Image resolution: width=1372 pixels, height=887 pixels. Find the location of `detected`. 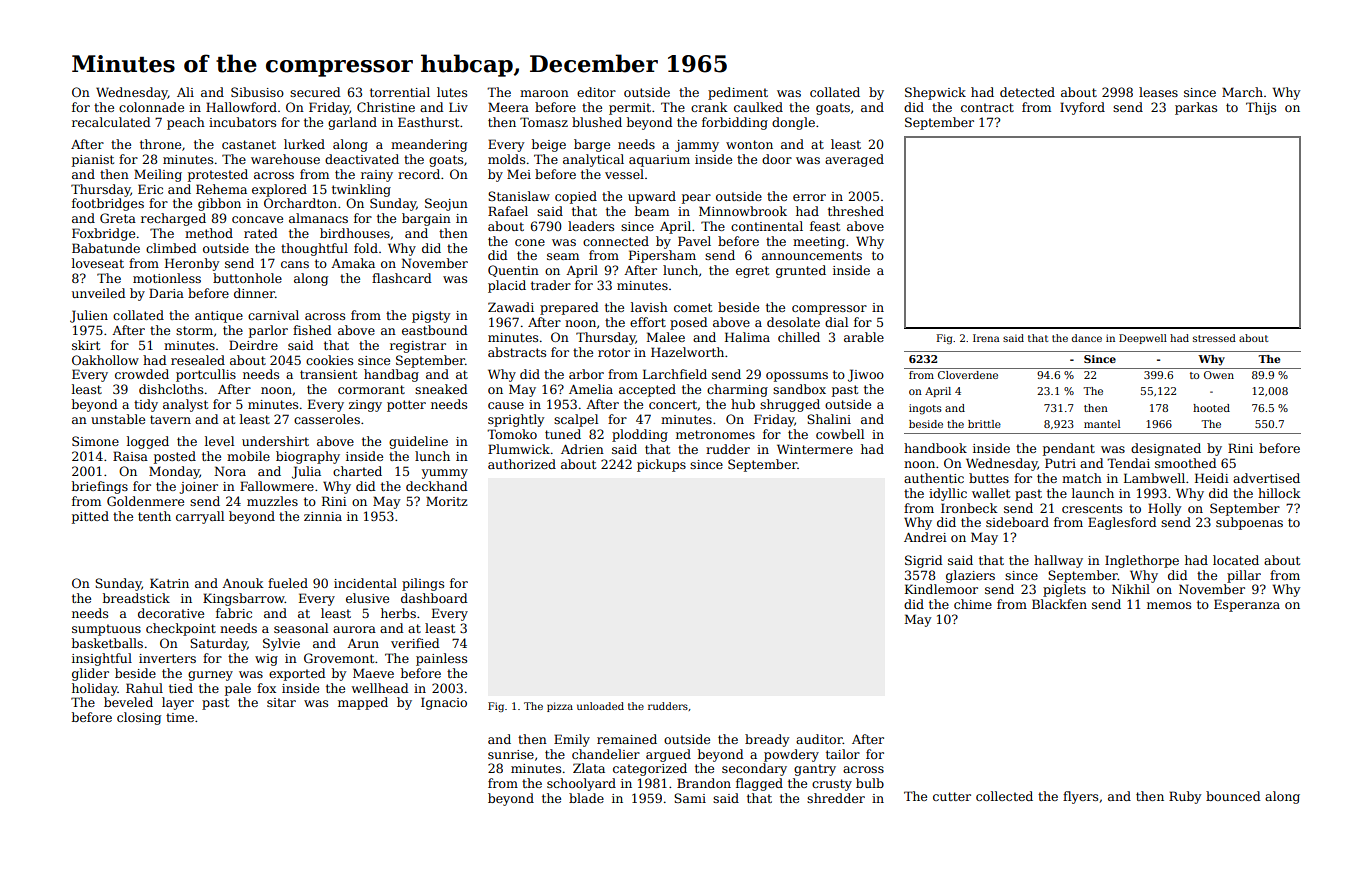

detected is located at coordinates (1027, 92).
